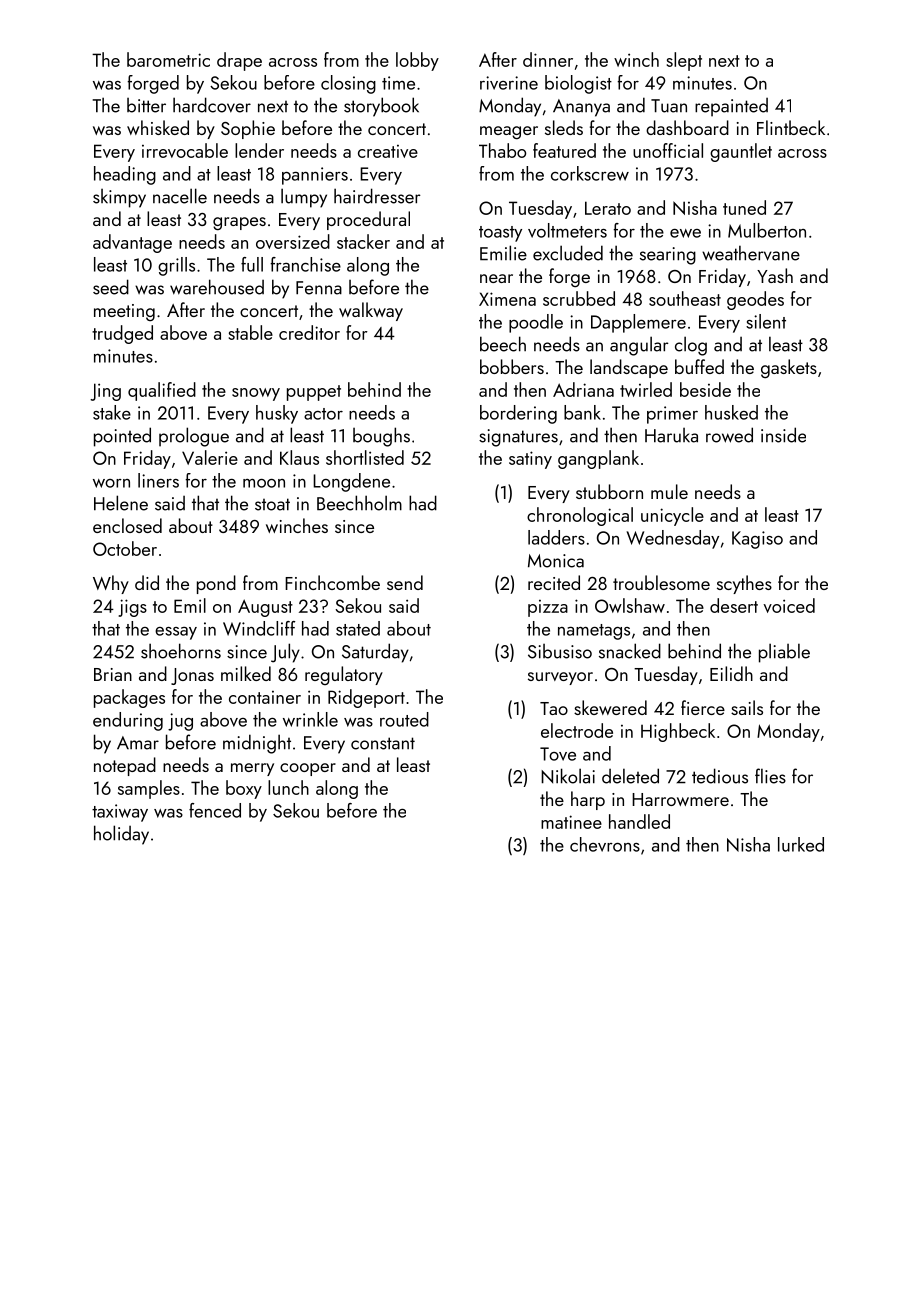 This image has width=924, height=1308. What do you see at coordinates (146, 105) in the image?
I see `bitter` at bounding box center [146, 105].
